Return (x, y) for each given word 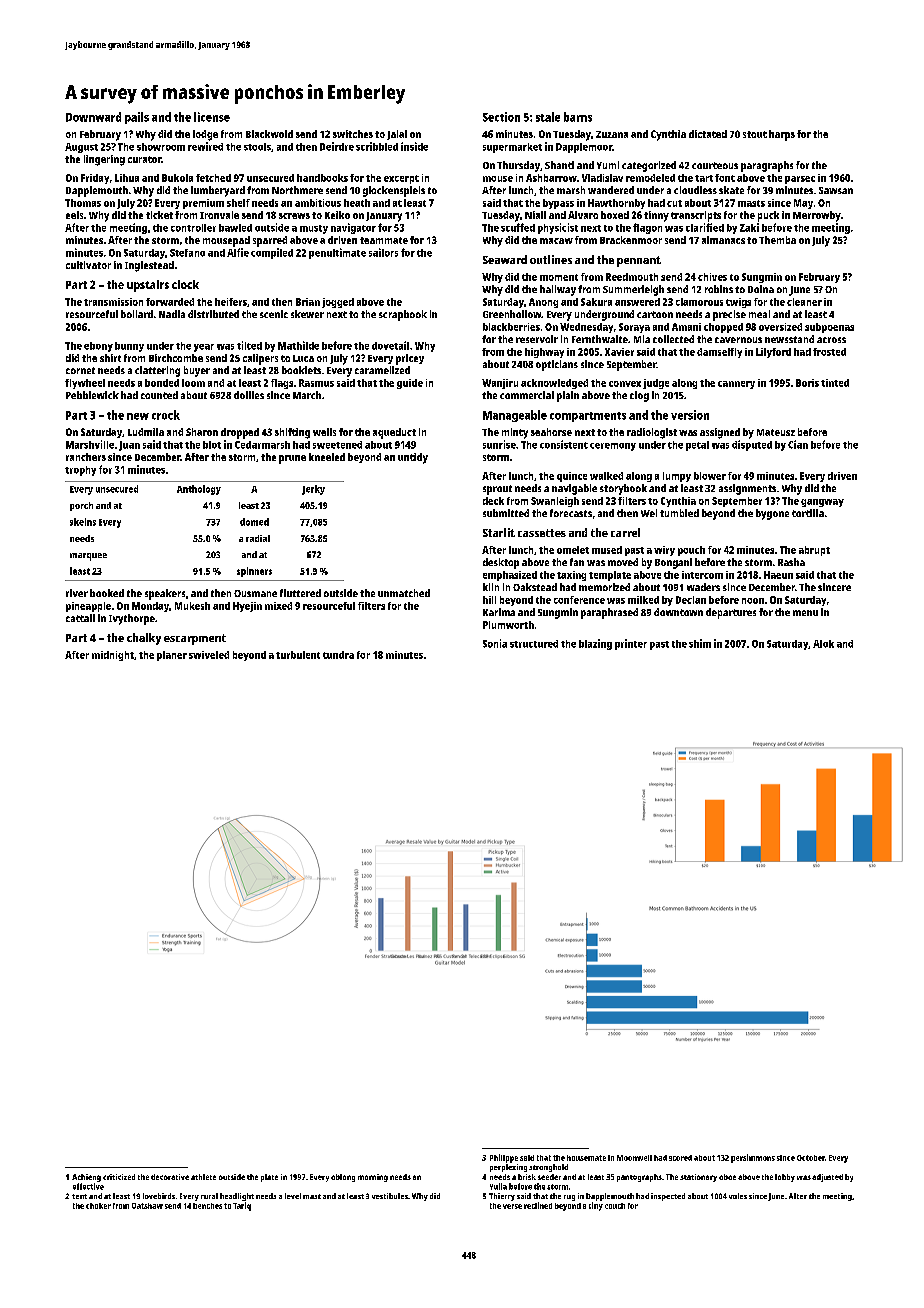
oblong (343, 1178)
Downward (93, 117)
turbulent (298, 655)
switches (353, 134)
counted (159, 395)
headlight (237, 1197)
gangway (822, 503)
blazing (595, 644)
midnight (113, 656)
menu (805, 613)
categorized (649, 166)
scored (680, 1158)
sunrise (499, 444)
